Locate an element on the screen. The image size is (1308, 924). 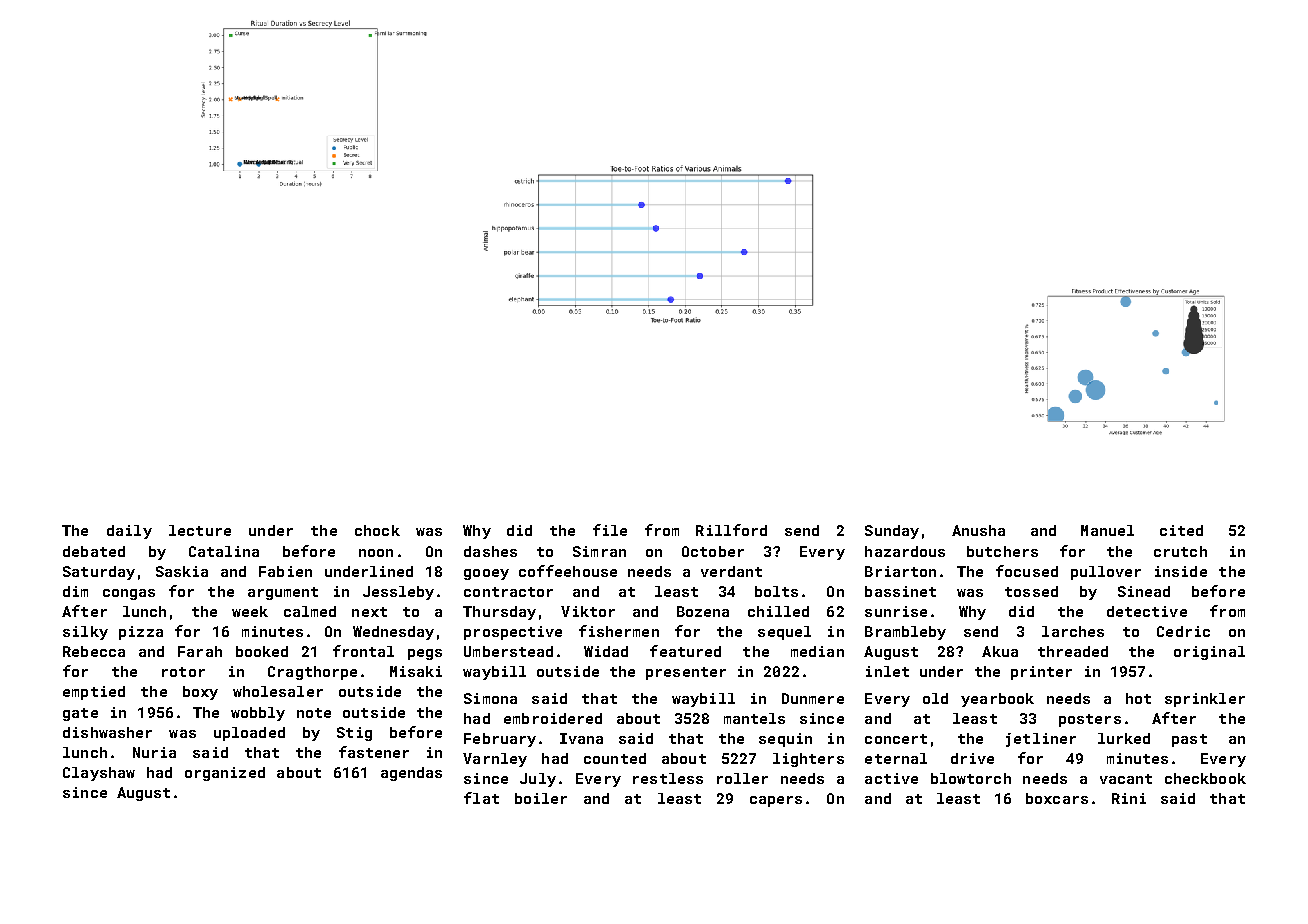
drive is located at coordinates (972, 758).
